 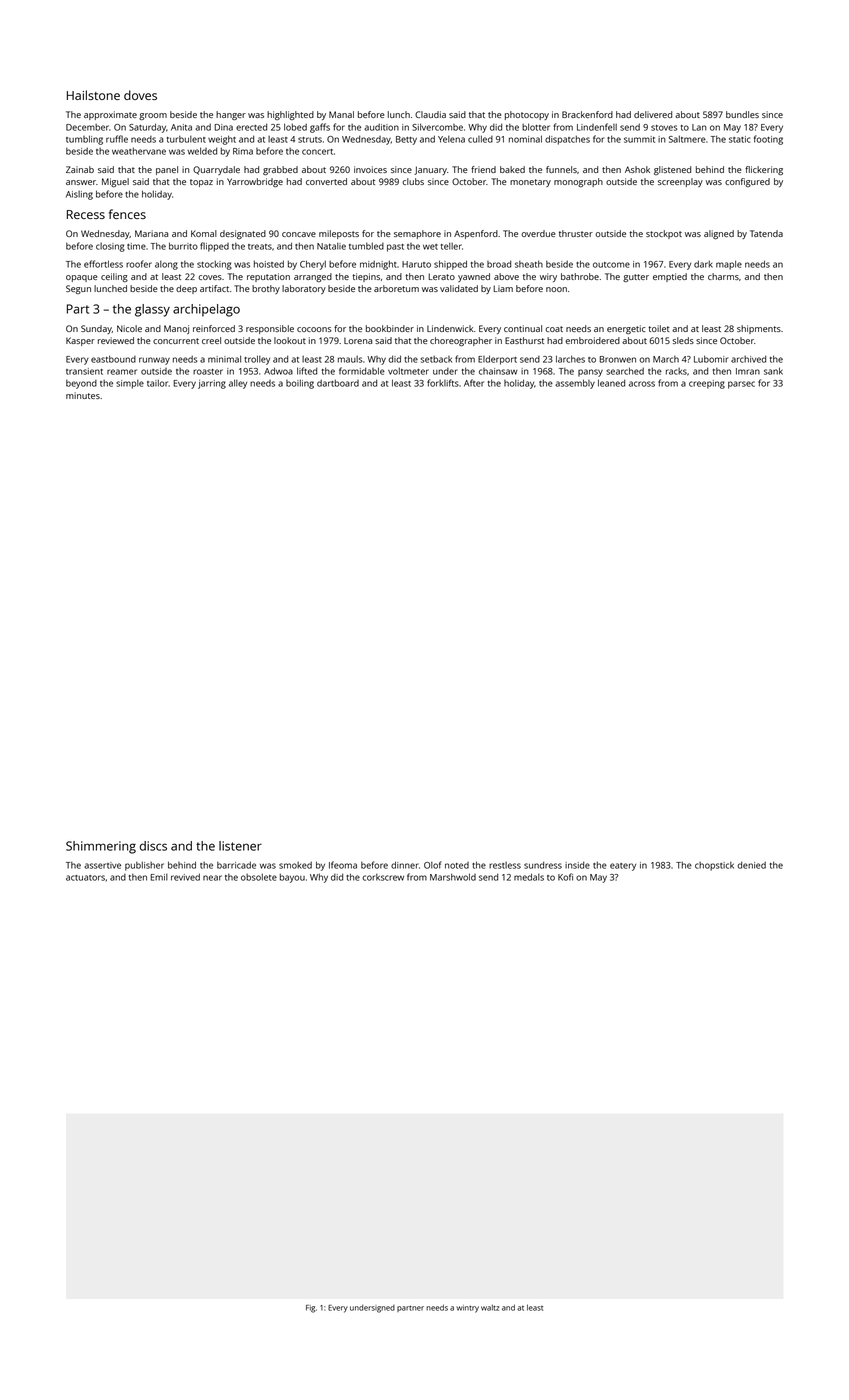 What do you see at coordinates (578, 182) in the screenshot?
I see `monograph` at bounding box center [578, 182].
